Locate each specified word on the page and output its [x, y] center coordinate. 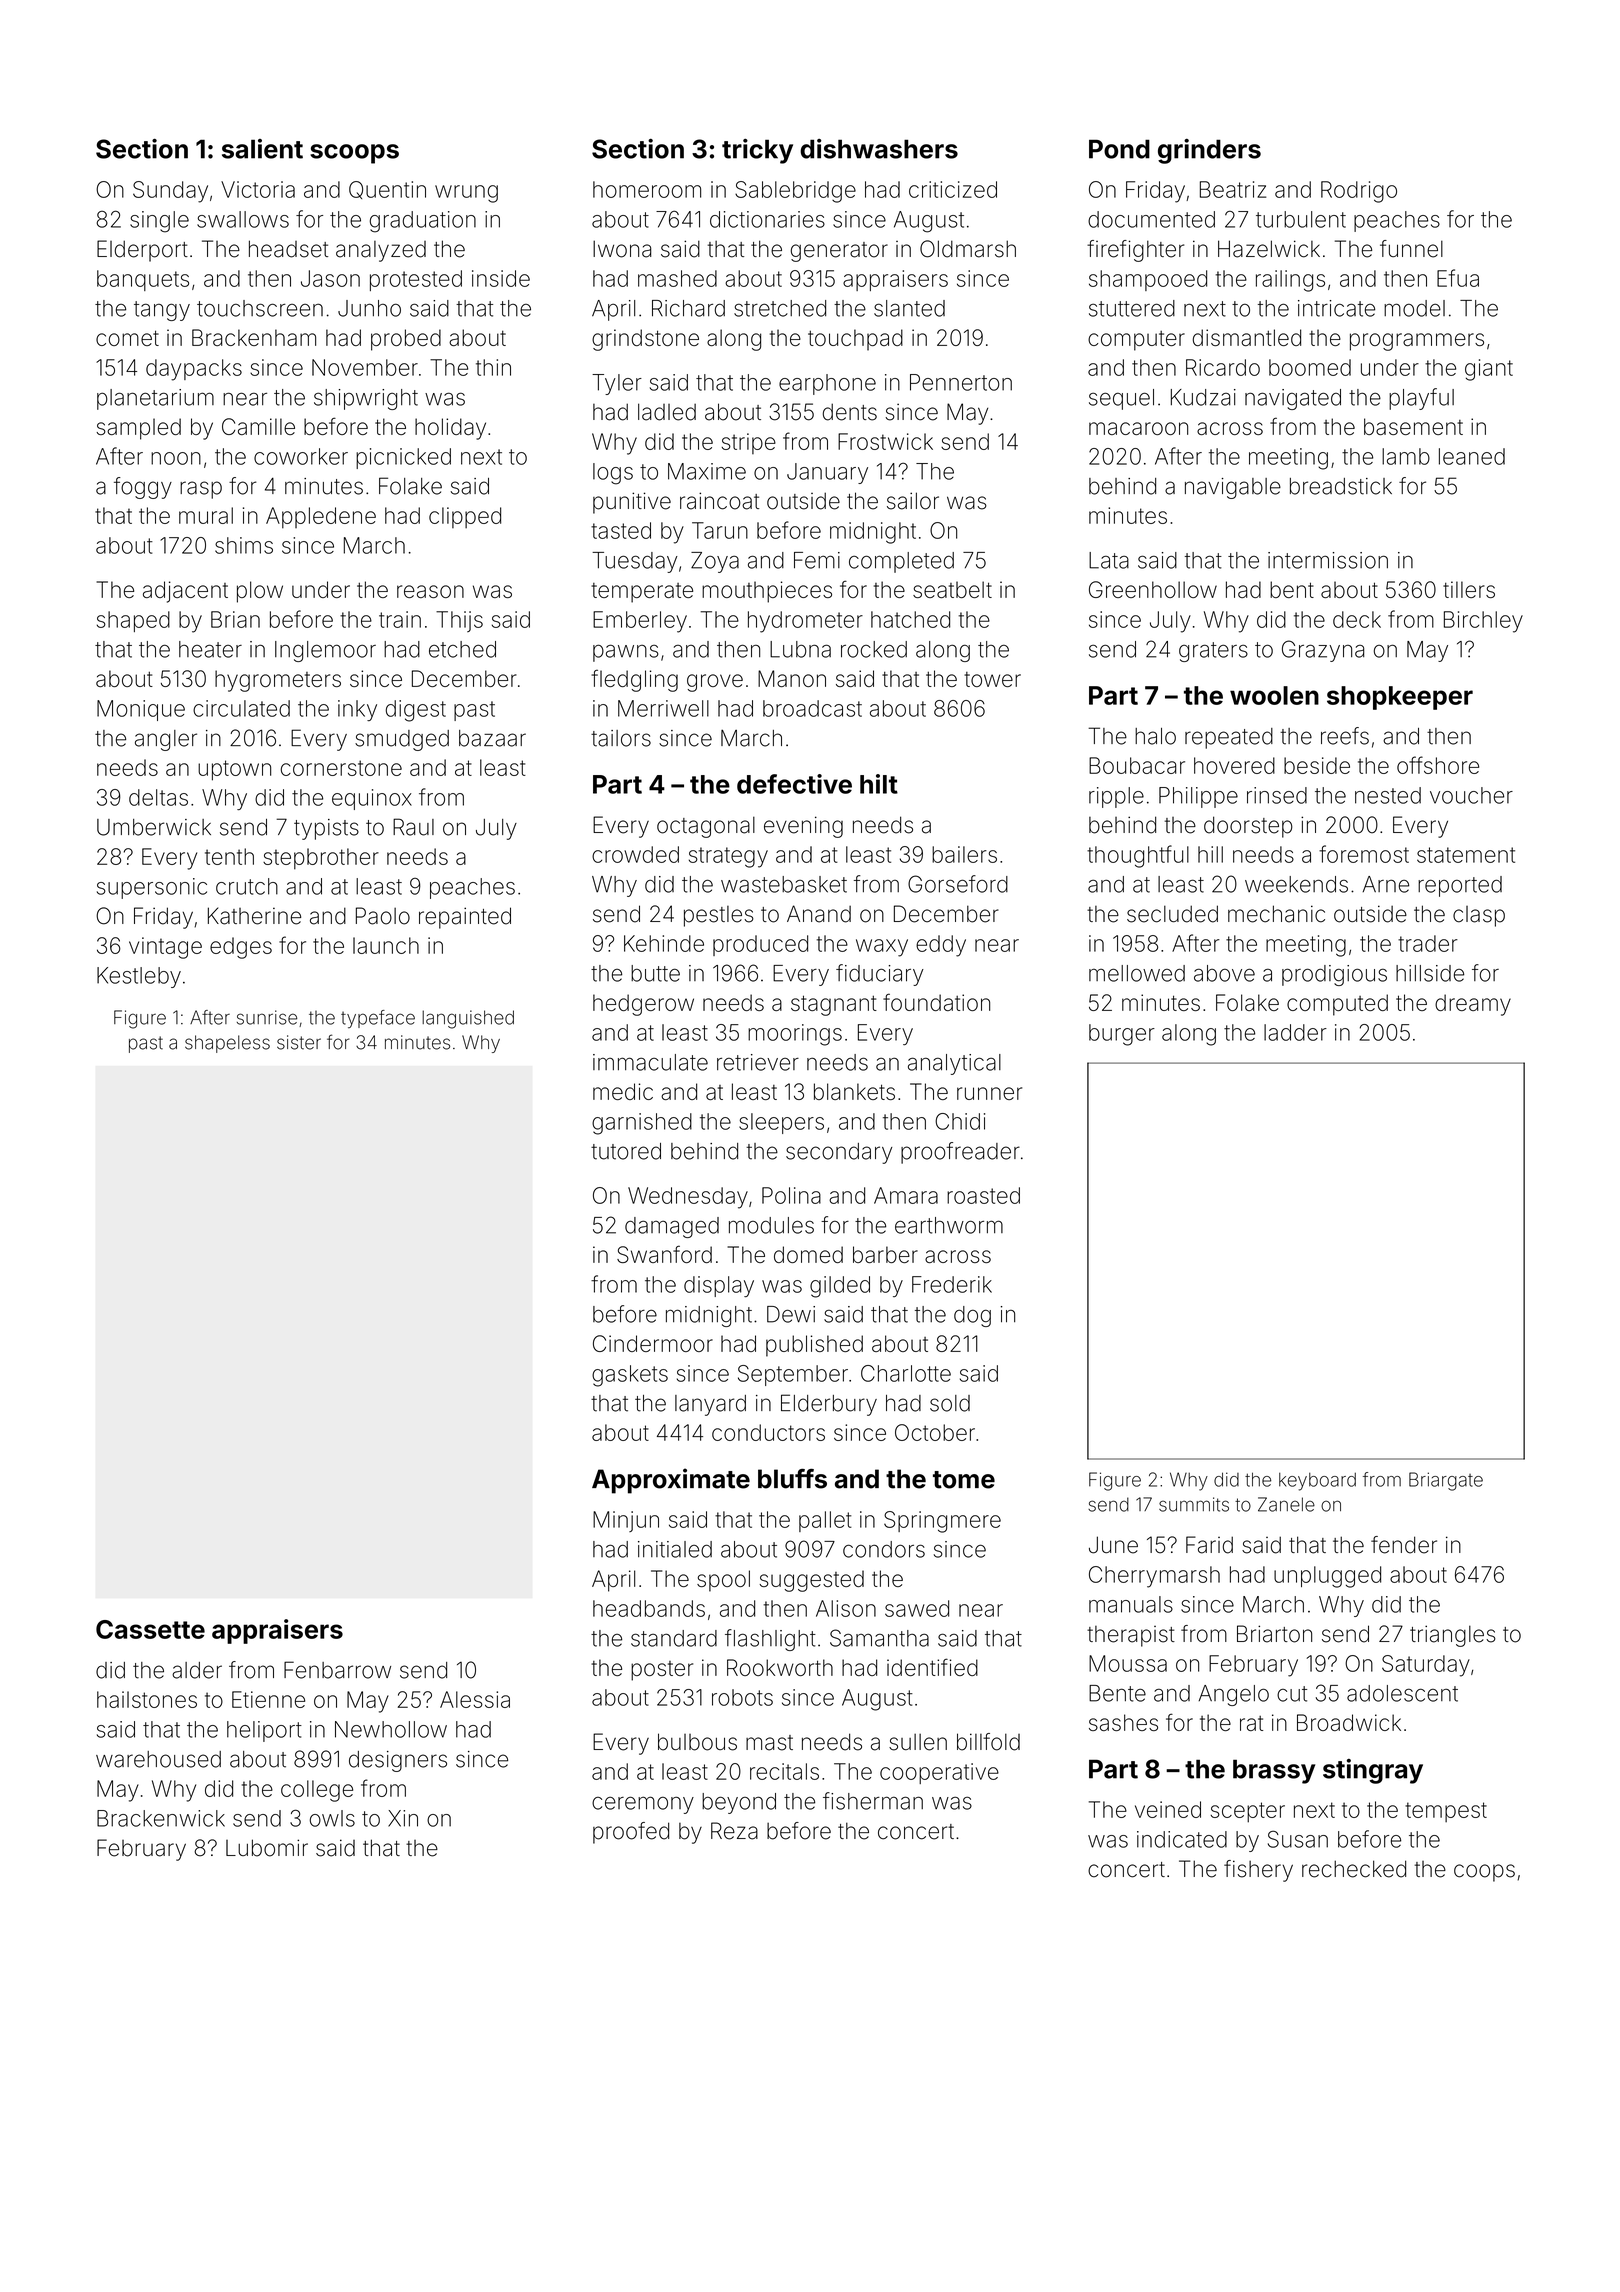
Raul [413, 827]
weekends [1296, 884]
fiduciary [880, 975]
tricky [757, 151]
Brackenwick [161, 1818]
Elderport [142, 251]
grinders [1209, 151]
